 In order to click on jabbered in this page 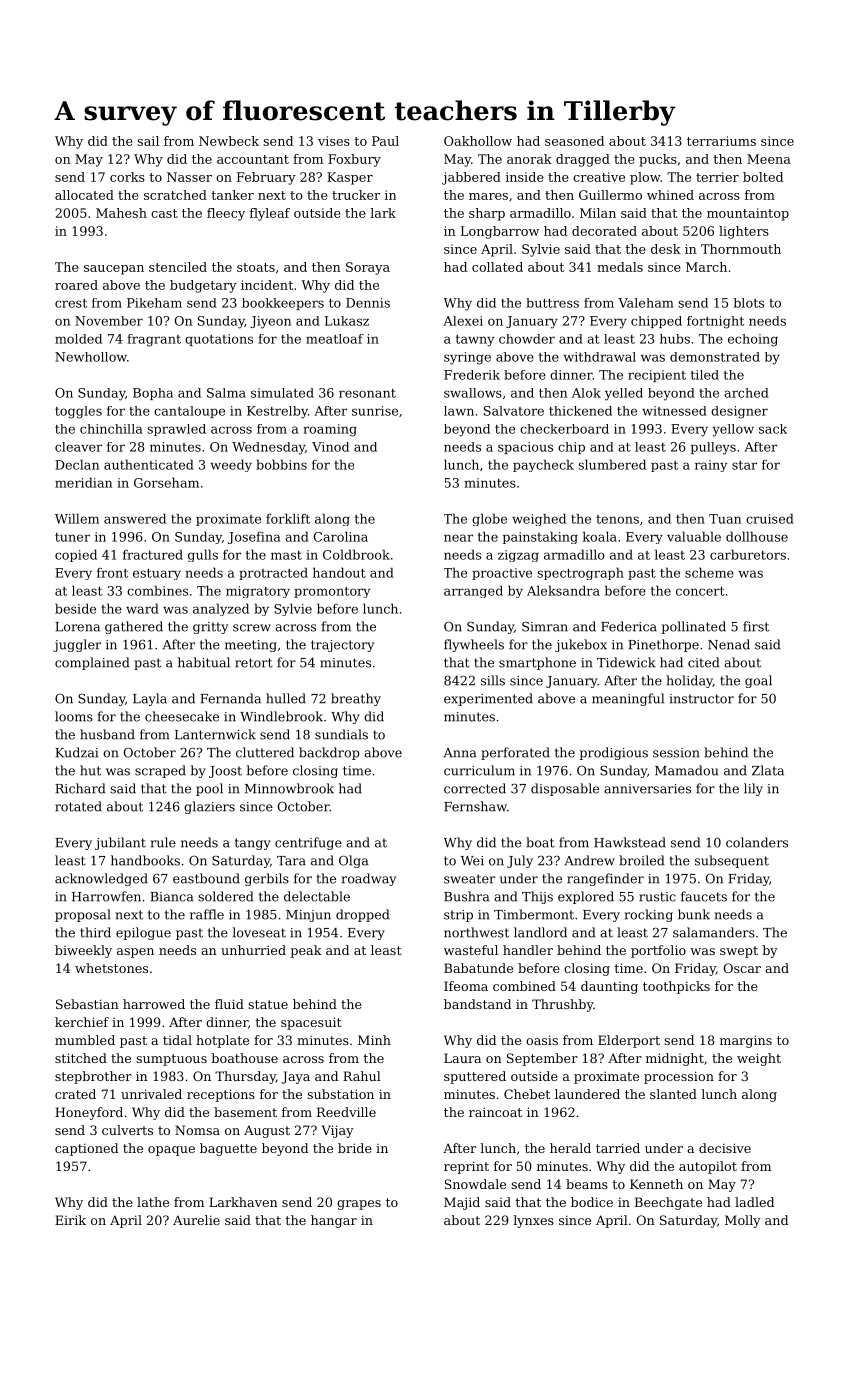, I will do `click(471, 178)`.
